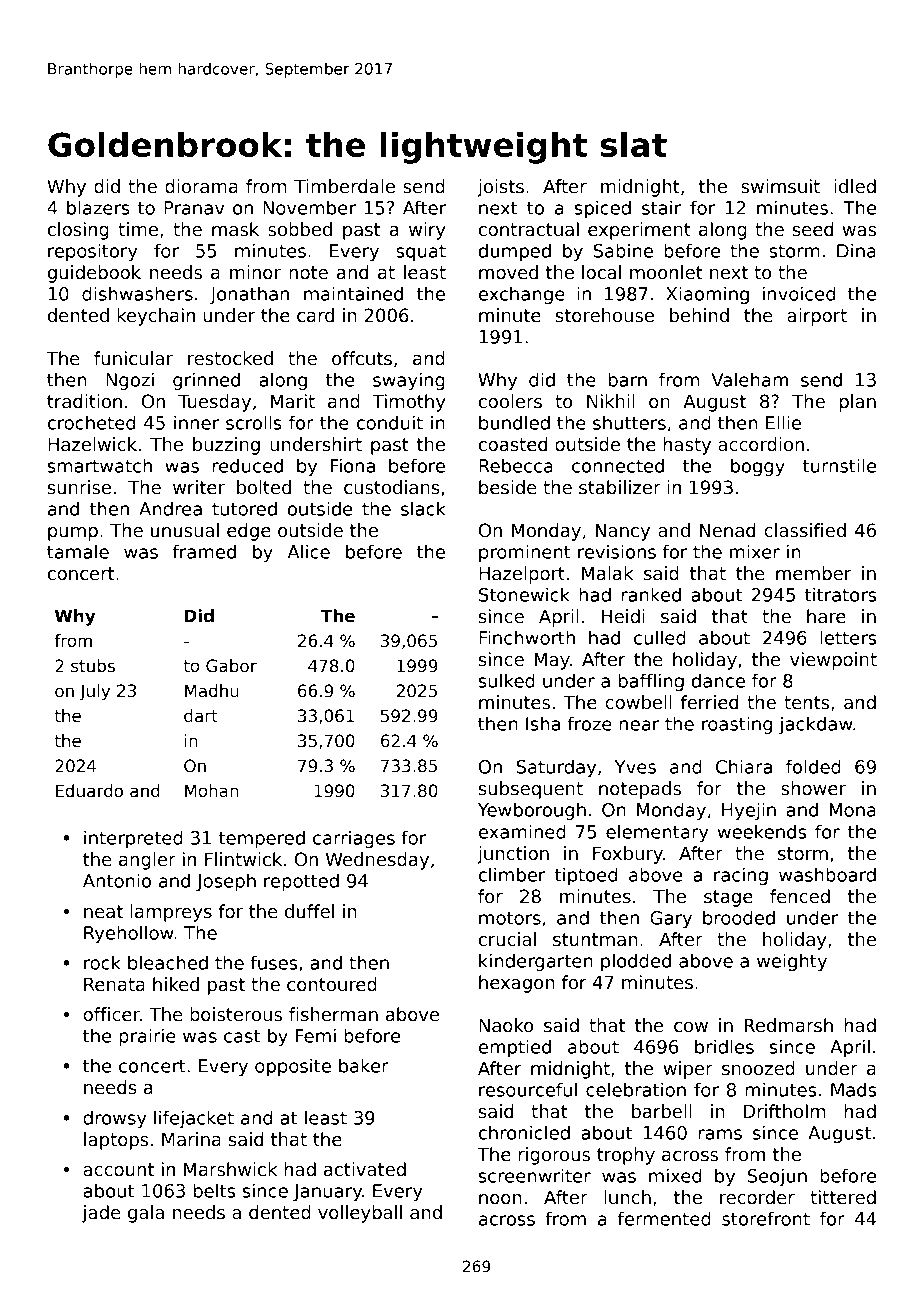 The image size is (924, 1314). Describe the element at coordinates (727, 530) in the screenshot. I see `Nenad` at that location.
